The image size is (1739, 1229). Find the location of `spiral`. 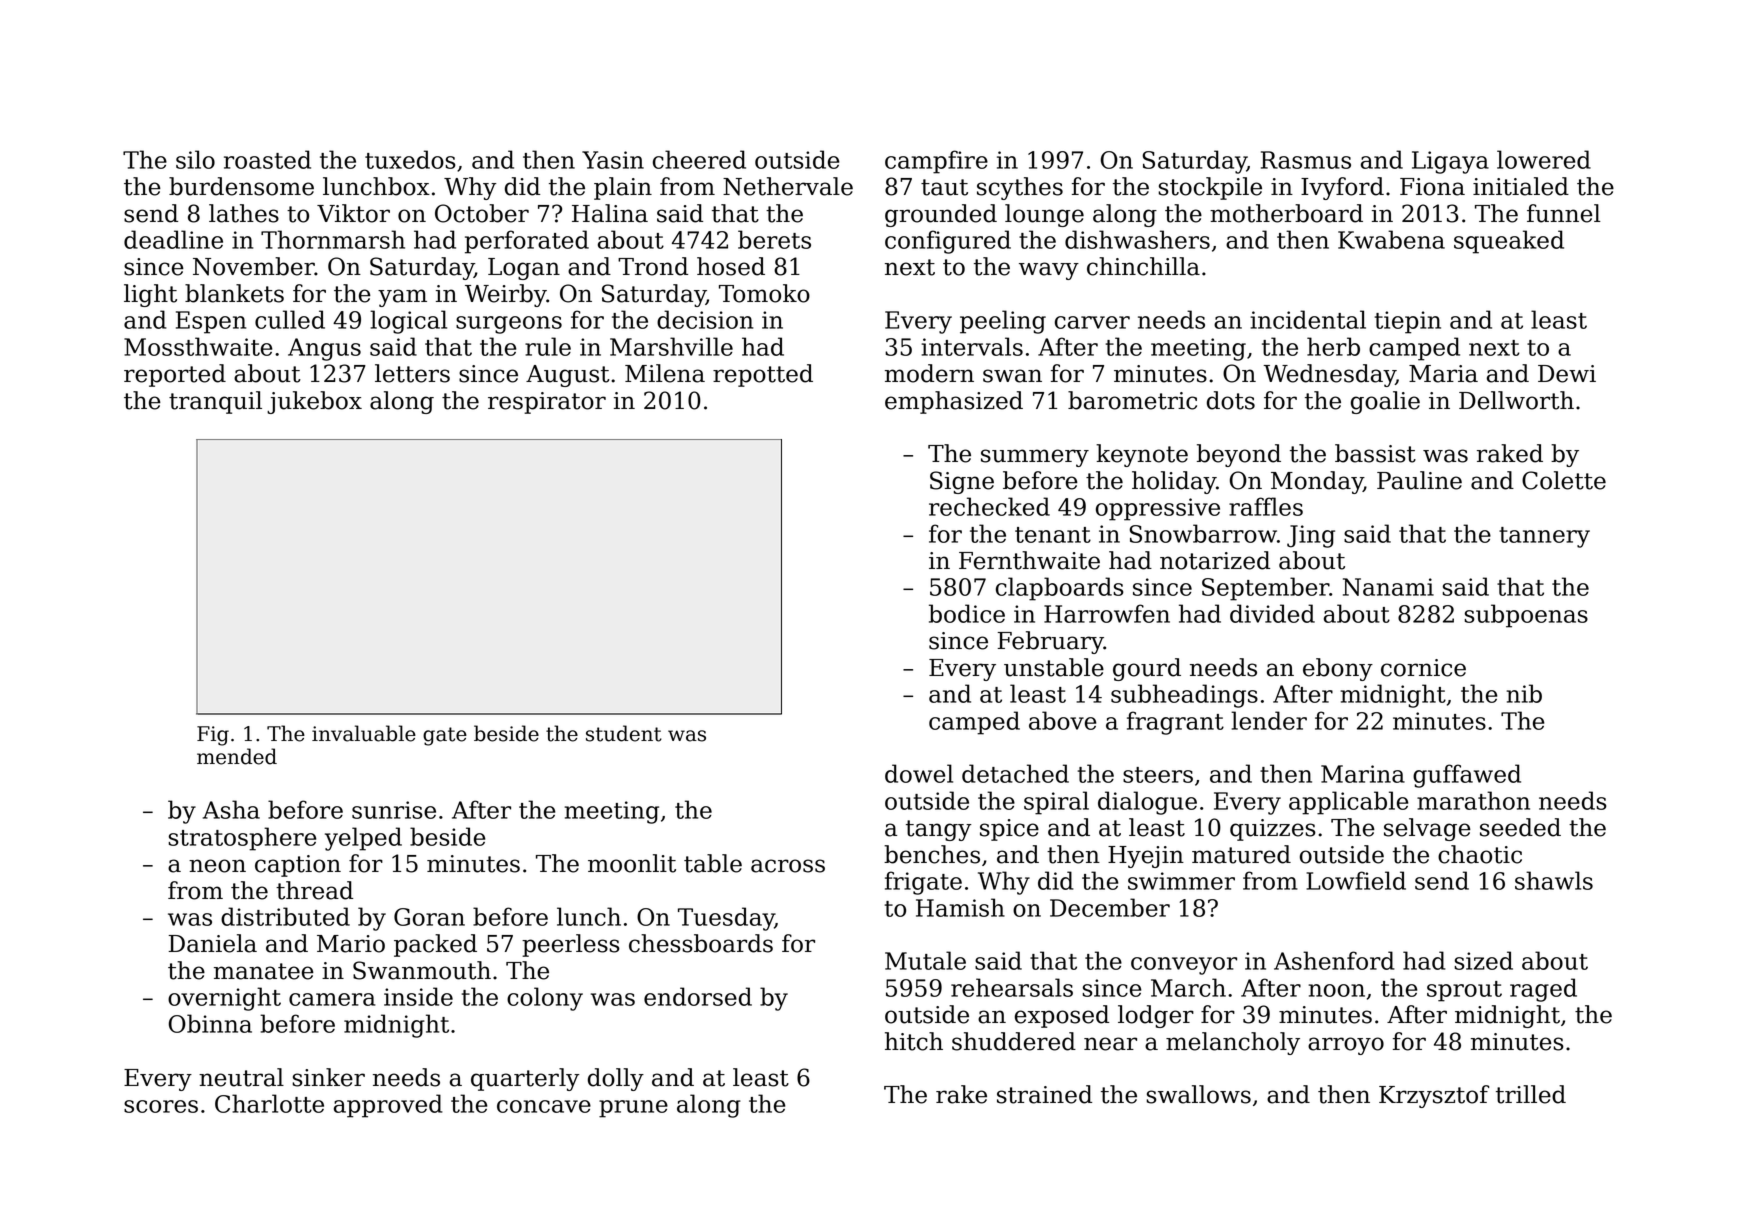

spiral is located at coordinates (1056, 803).
